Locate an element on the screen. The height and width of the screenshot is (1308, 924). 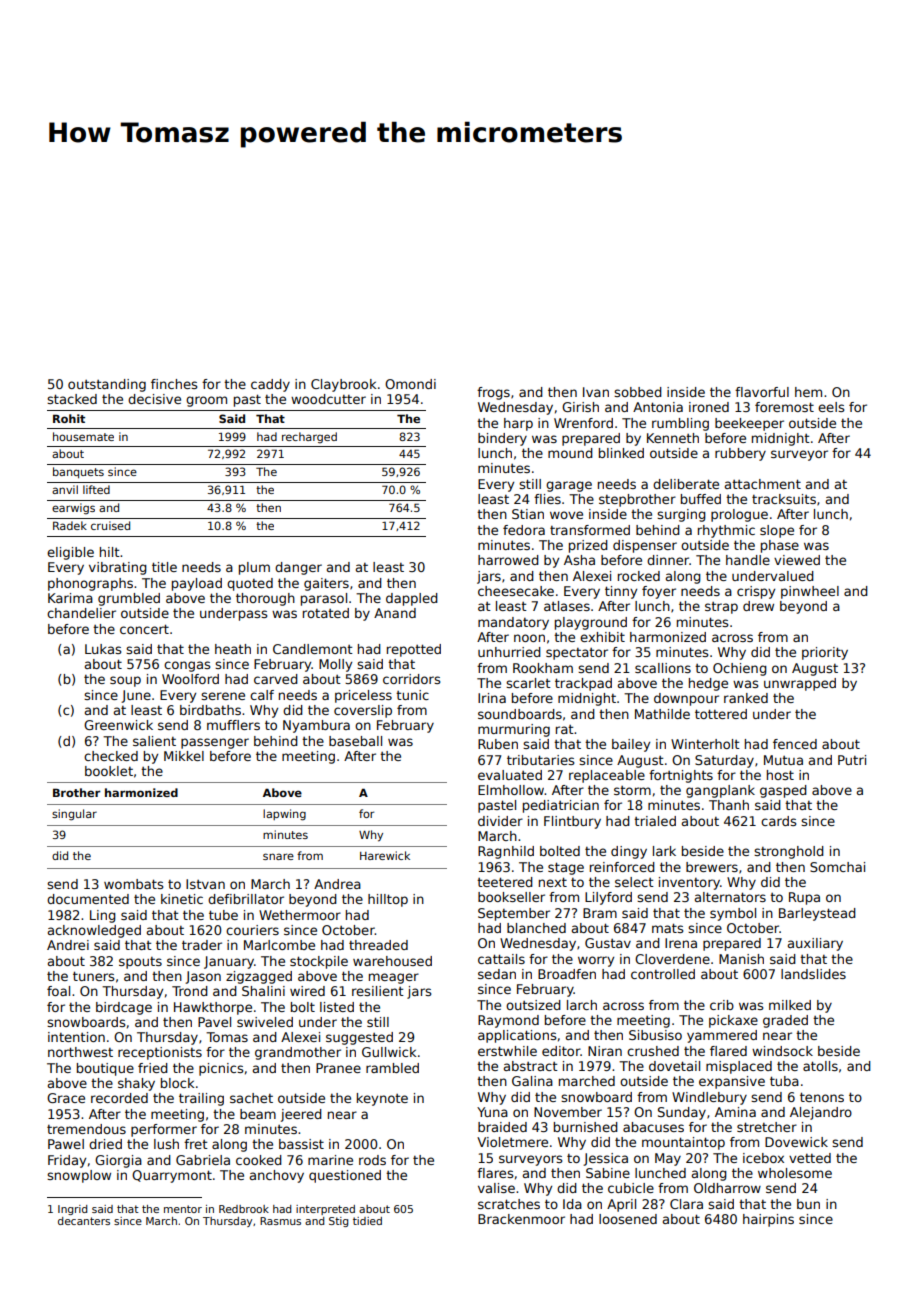
heath is located at coordinates (233, 649).
